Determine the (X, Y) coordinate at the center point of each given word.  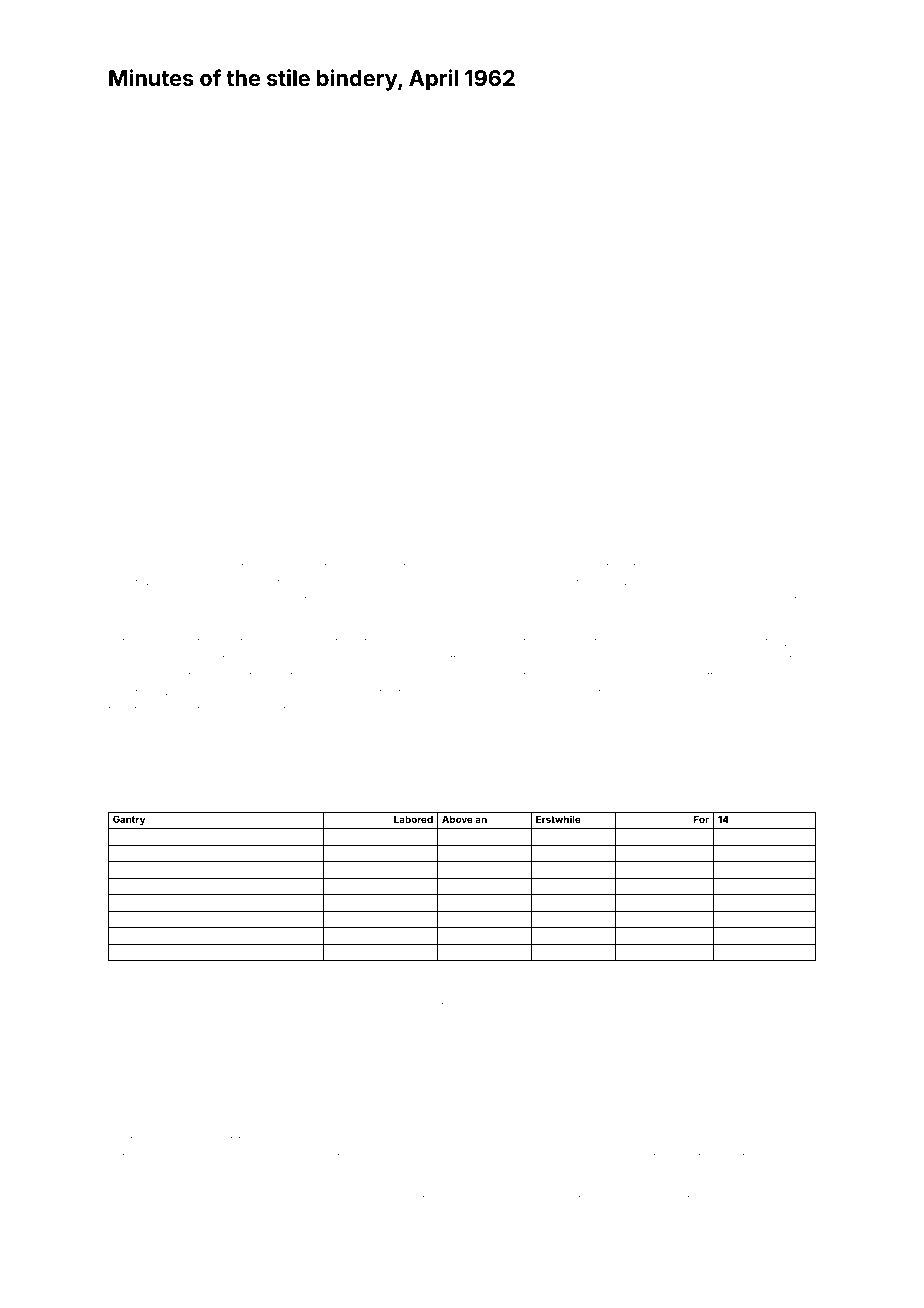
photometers (738, 1024)
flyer (221, 1100)
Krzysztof (363, 1070)
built (591, 903)
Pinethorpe (709, 567)
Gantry (129, 820)
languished (496, 854)
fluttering (288, 1040)
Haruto (395, 567)
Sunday (481, 1024)
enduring (237, 602)
